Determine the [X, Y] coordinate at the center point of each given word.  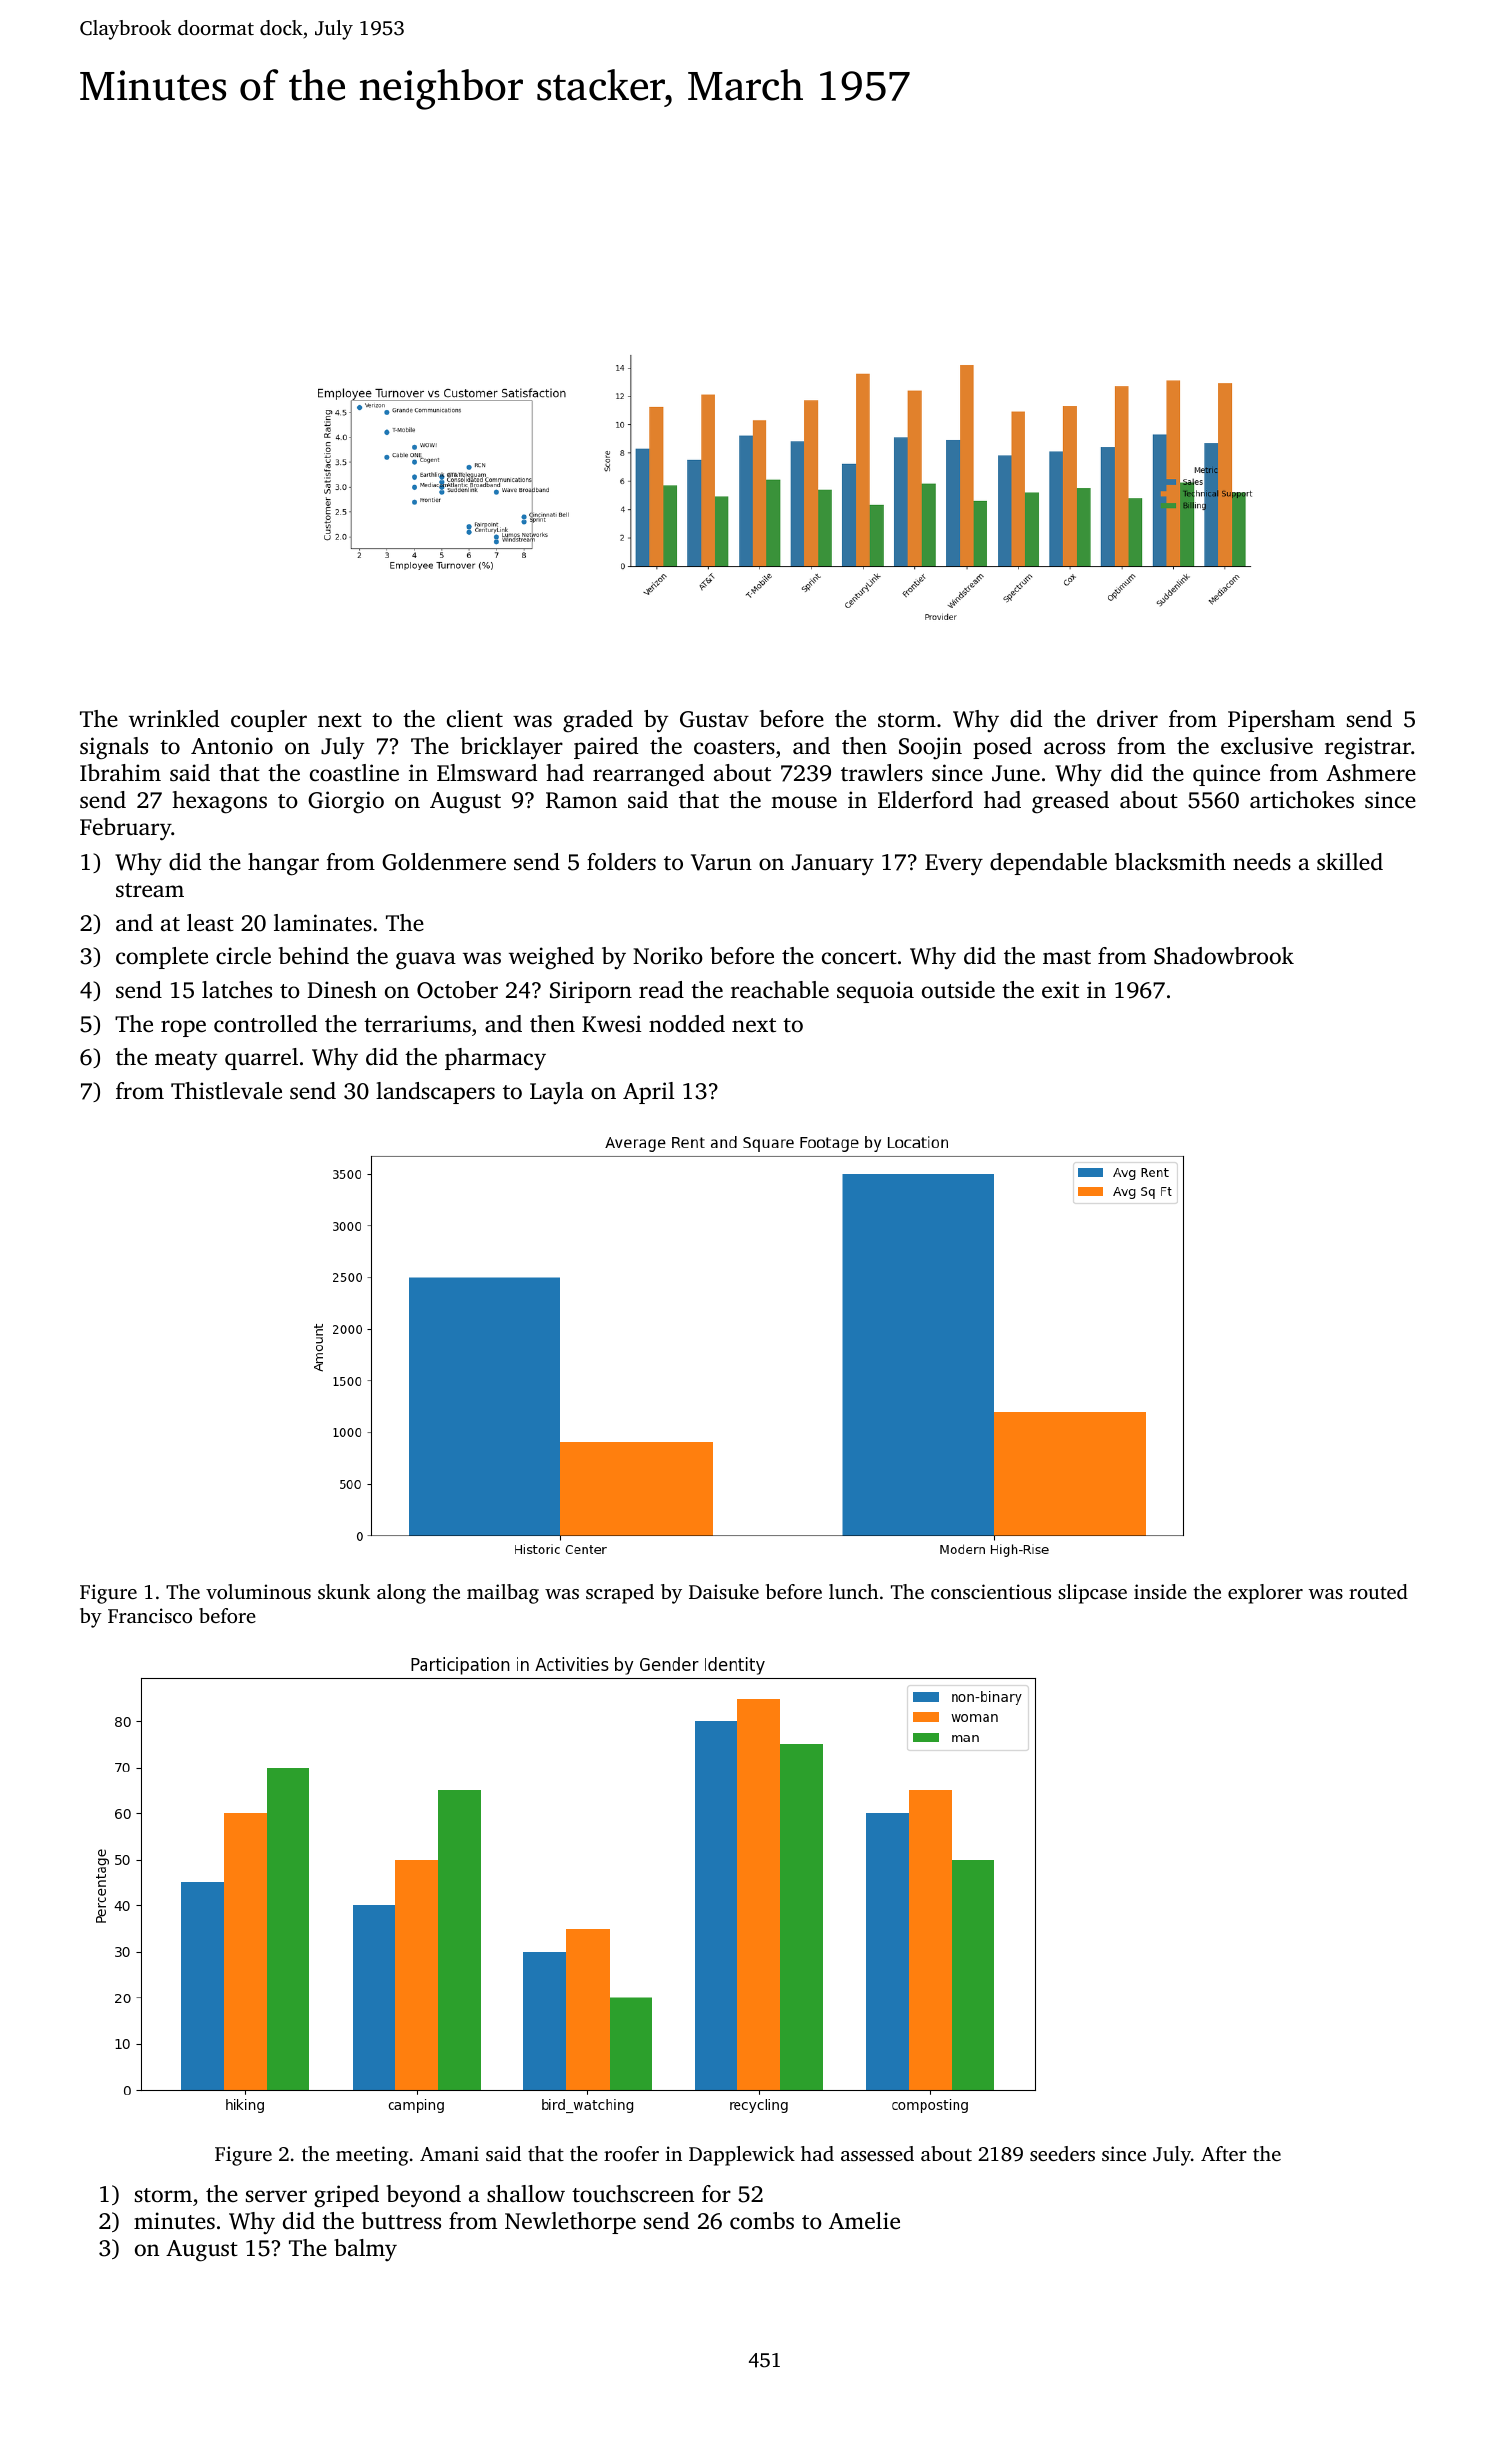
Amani [449, 2153]
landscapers [435, 1093]
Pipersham [1281, 721]
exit [1060, 990]
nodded [687, 1024]
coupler [269, 721]
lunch [853, 1591]
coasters [734, 747]
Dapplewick [742, 2156]
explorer [1265, 1594]
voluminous [258, 1591]
